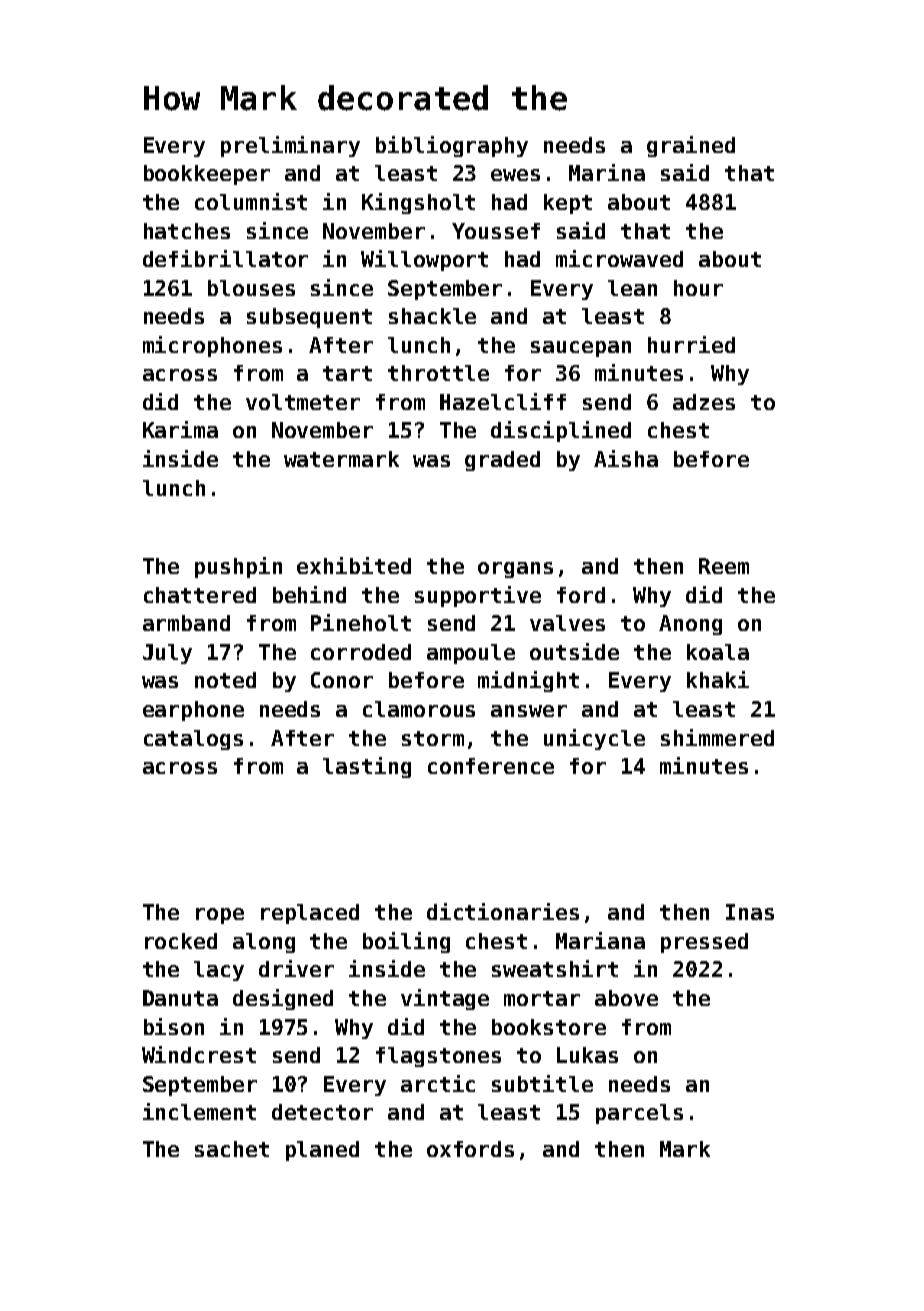 This page has width=924, height=1311. What do you see at coordinates (180, 429) in the page?
I see `Karima` at bounding box center [180, 429].
